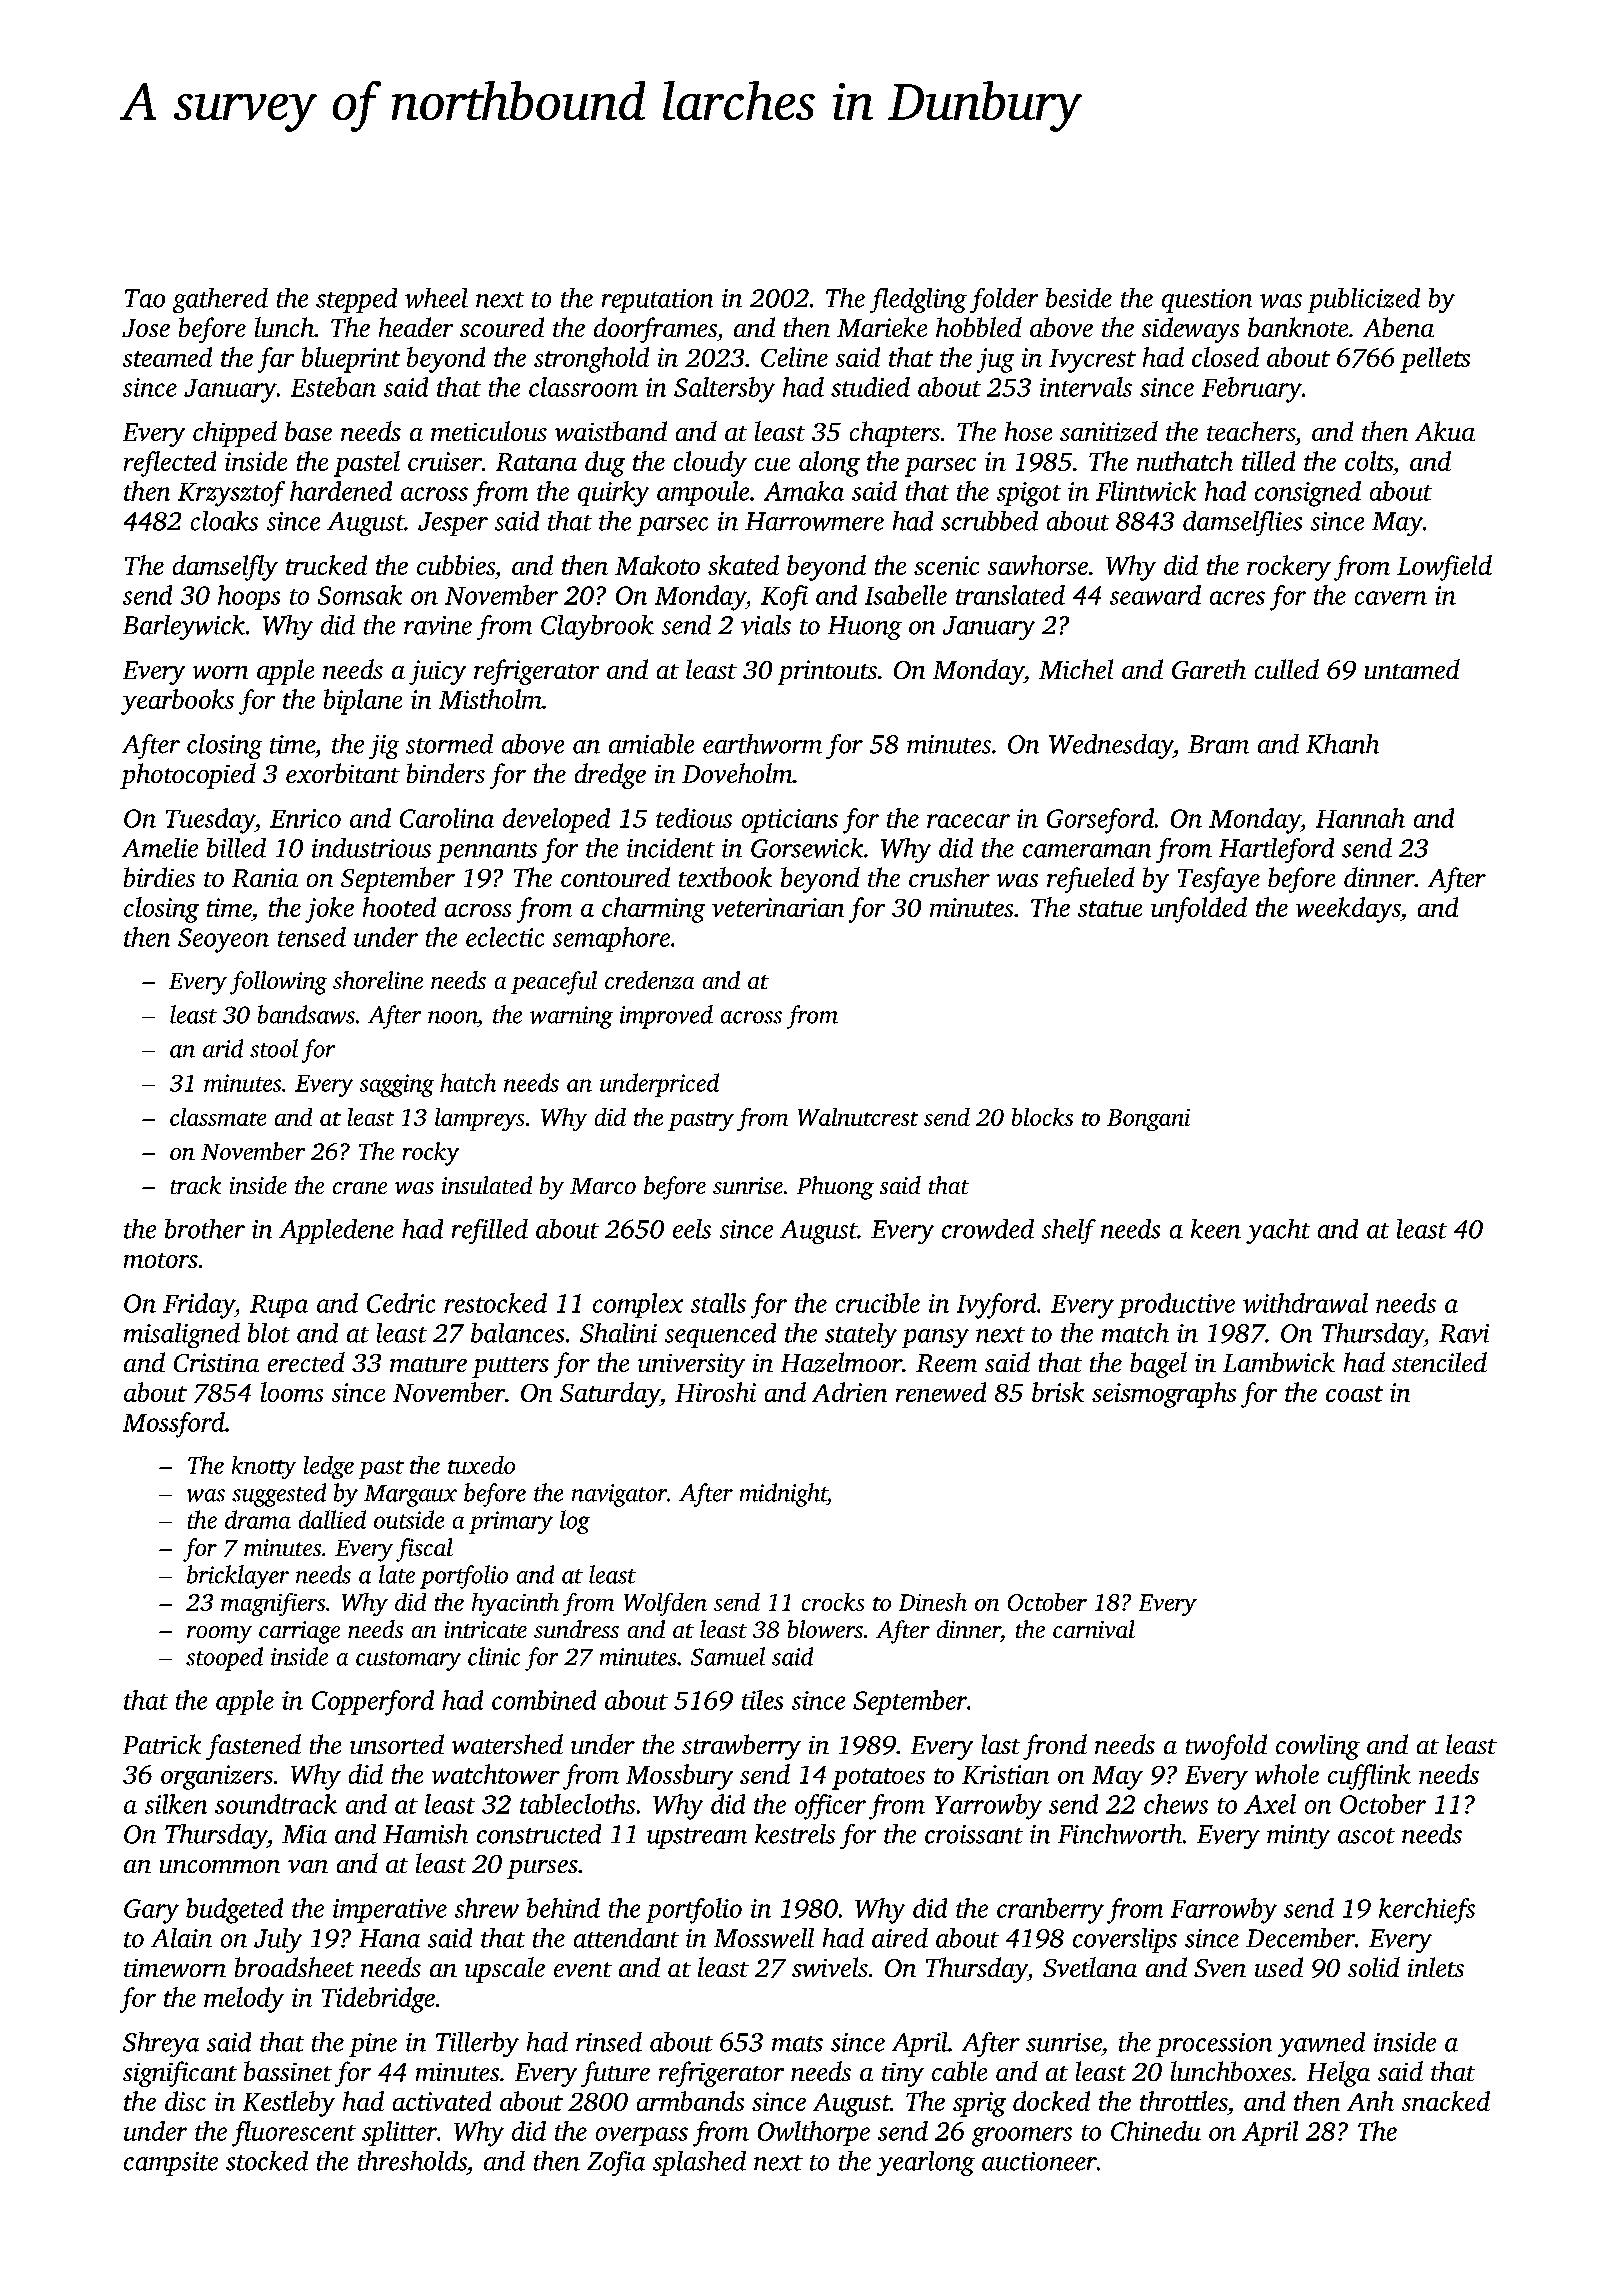  What do you see at coordinates (903, 2075) in the document?
I see `tiny` at bounding box center [903, 2075].
